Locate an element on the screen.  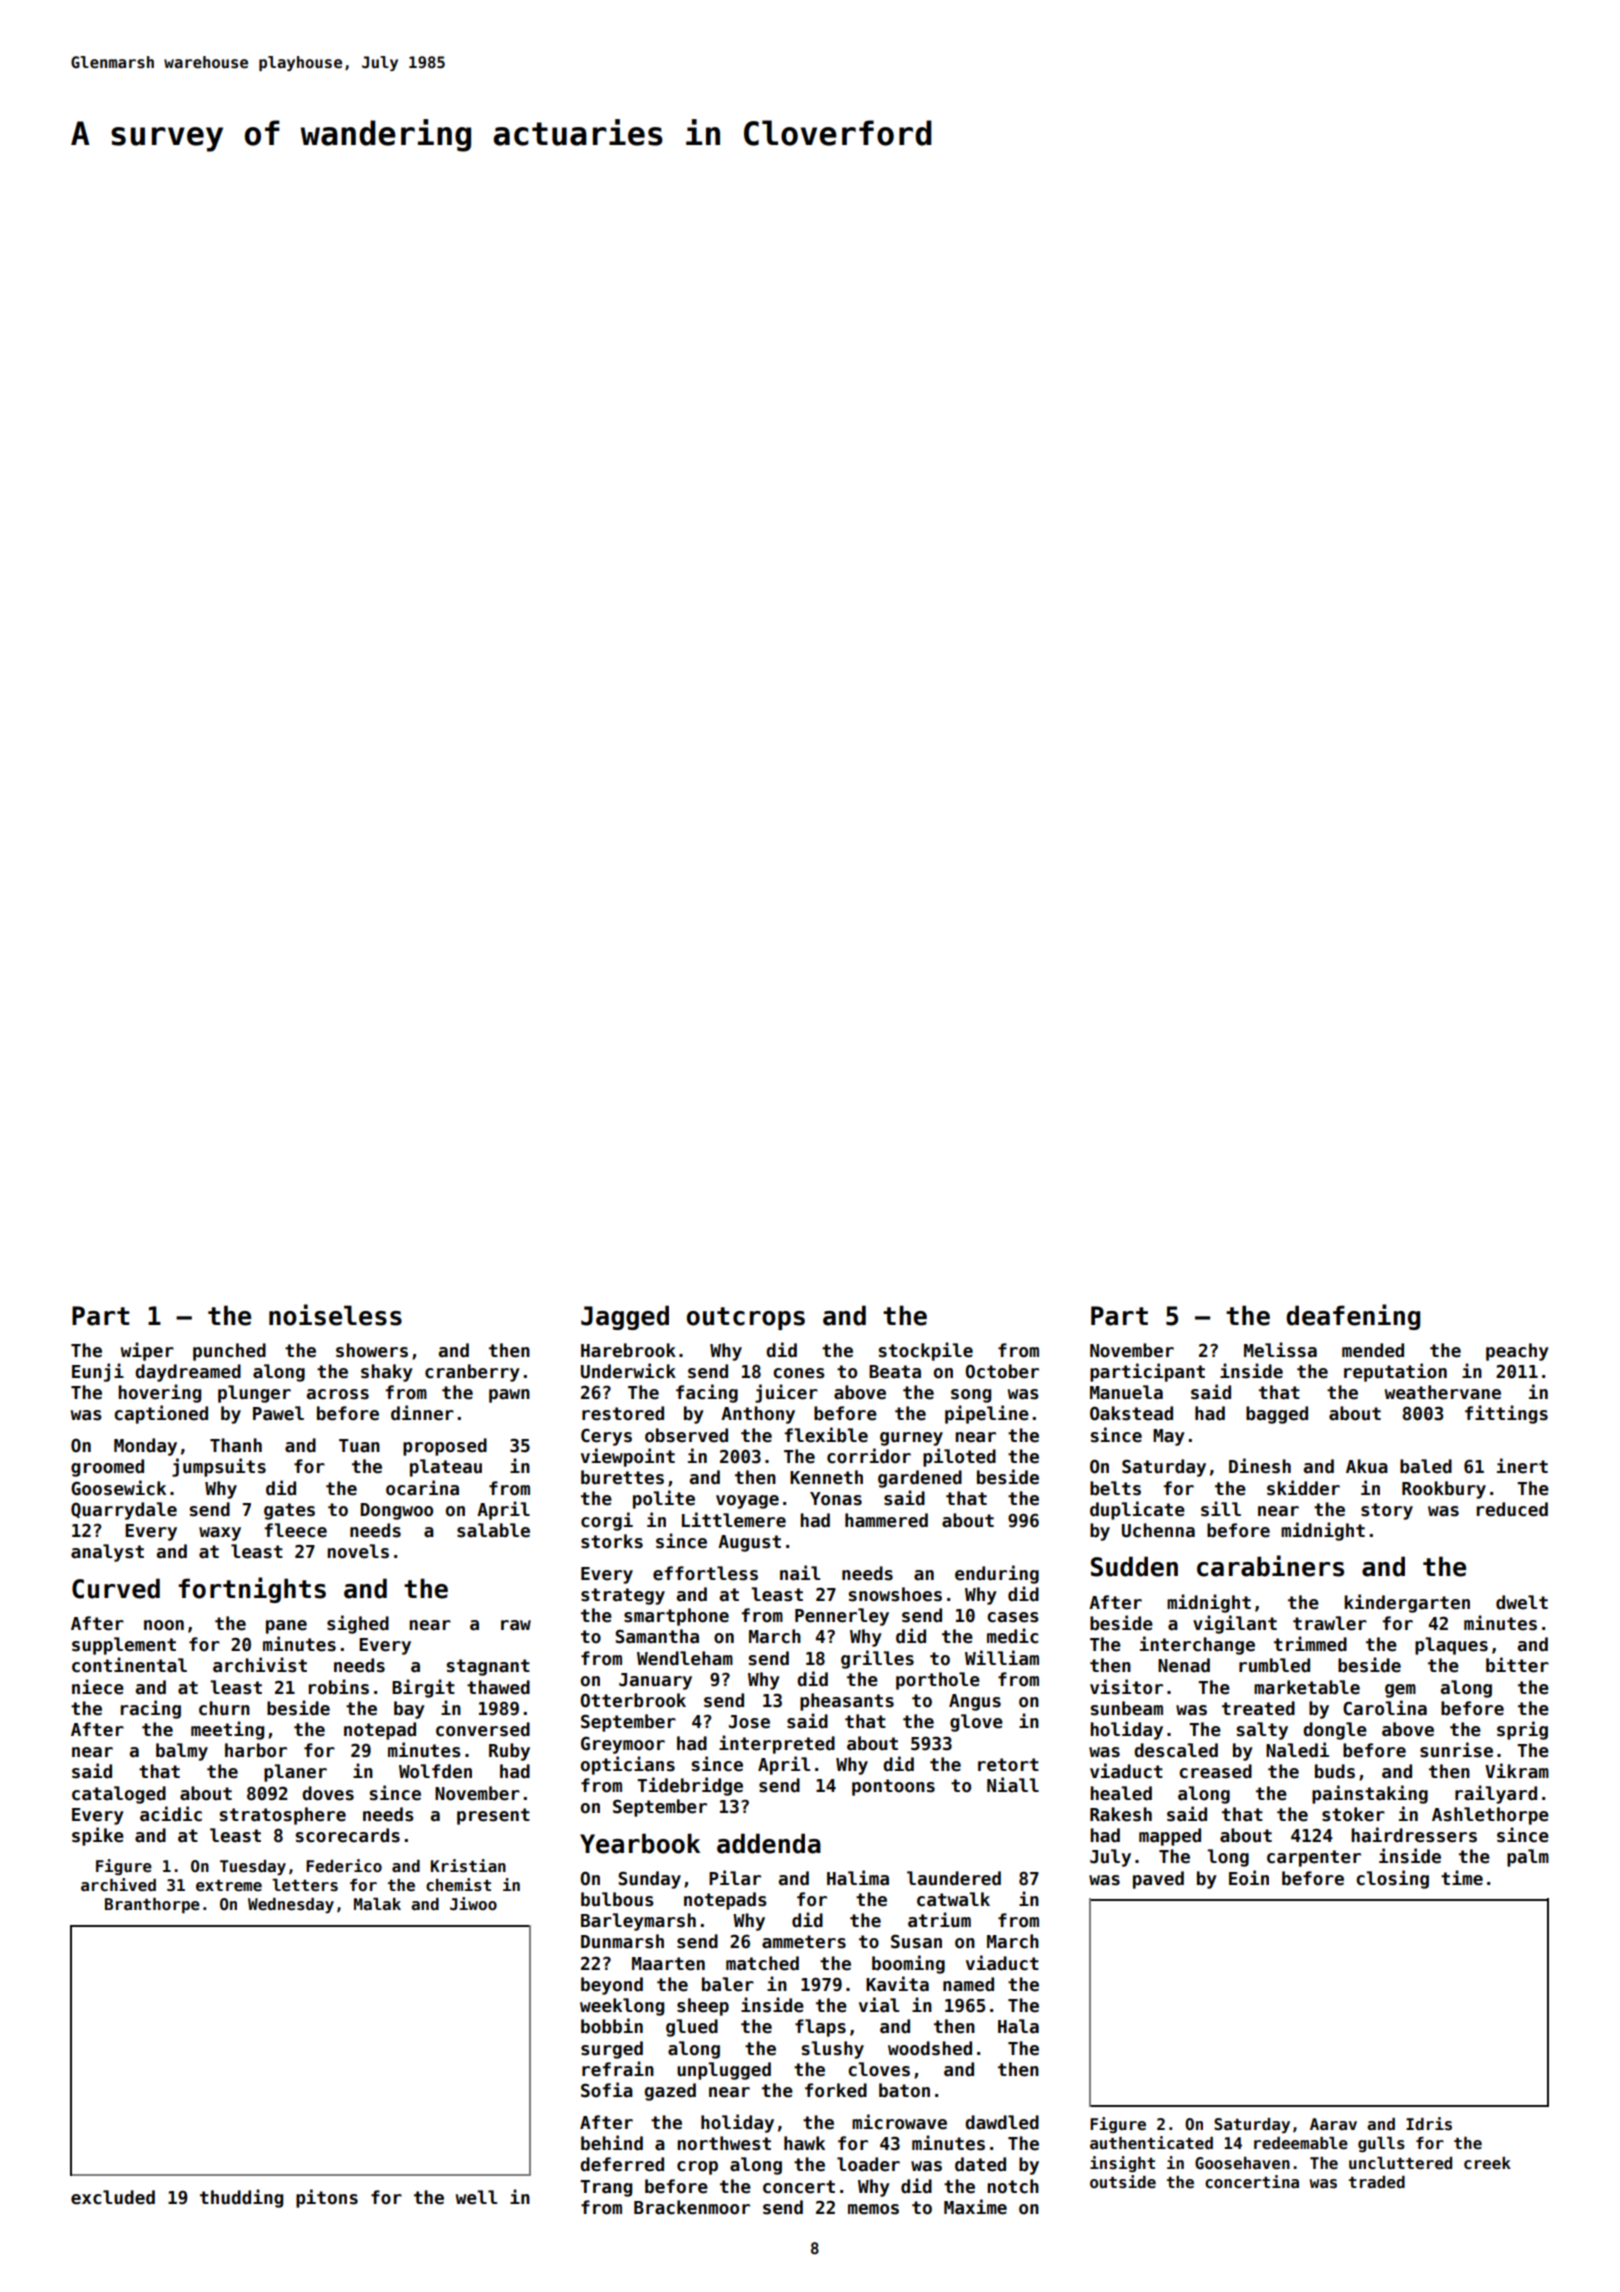
palm is located at coordinates (1528, 1858).
